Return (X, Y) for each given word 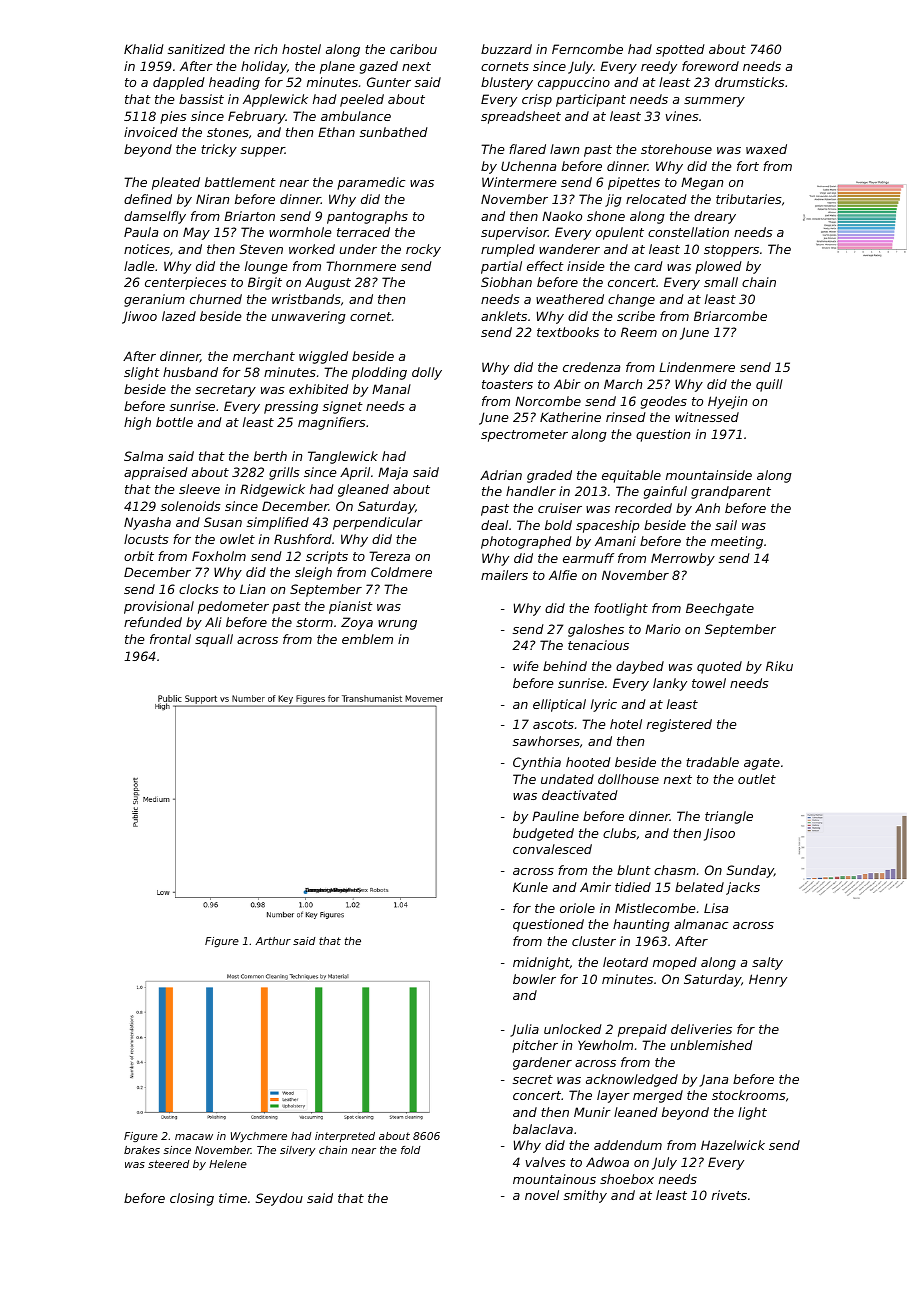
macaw (194, 1137)
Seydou (279, 1199)
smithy (585, 1196)
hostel (301, 49)
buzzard (506, 49)
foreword (710, 66)
